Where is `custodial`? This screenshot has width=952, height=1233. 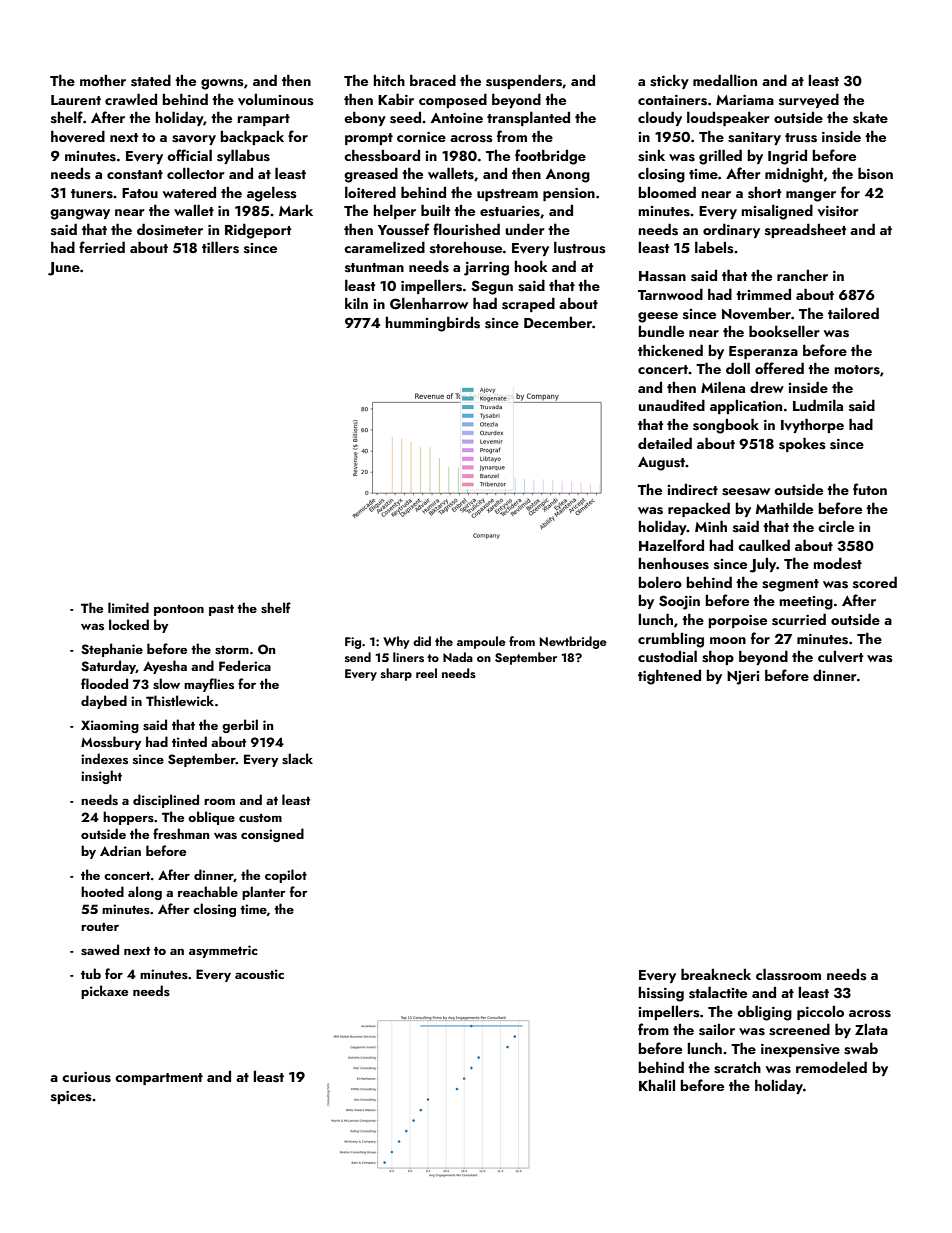 custodial is located at coordinates (667, 656).
